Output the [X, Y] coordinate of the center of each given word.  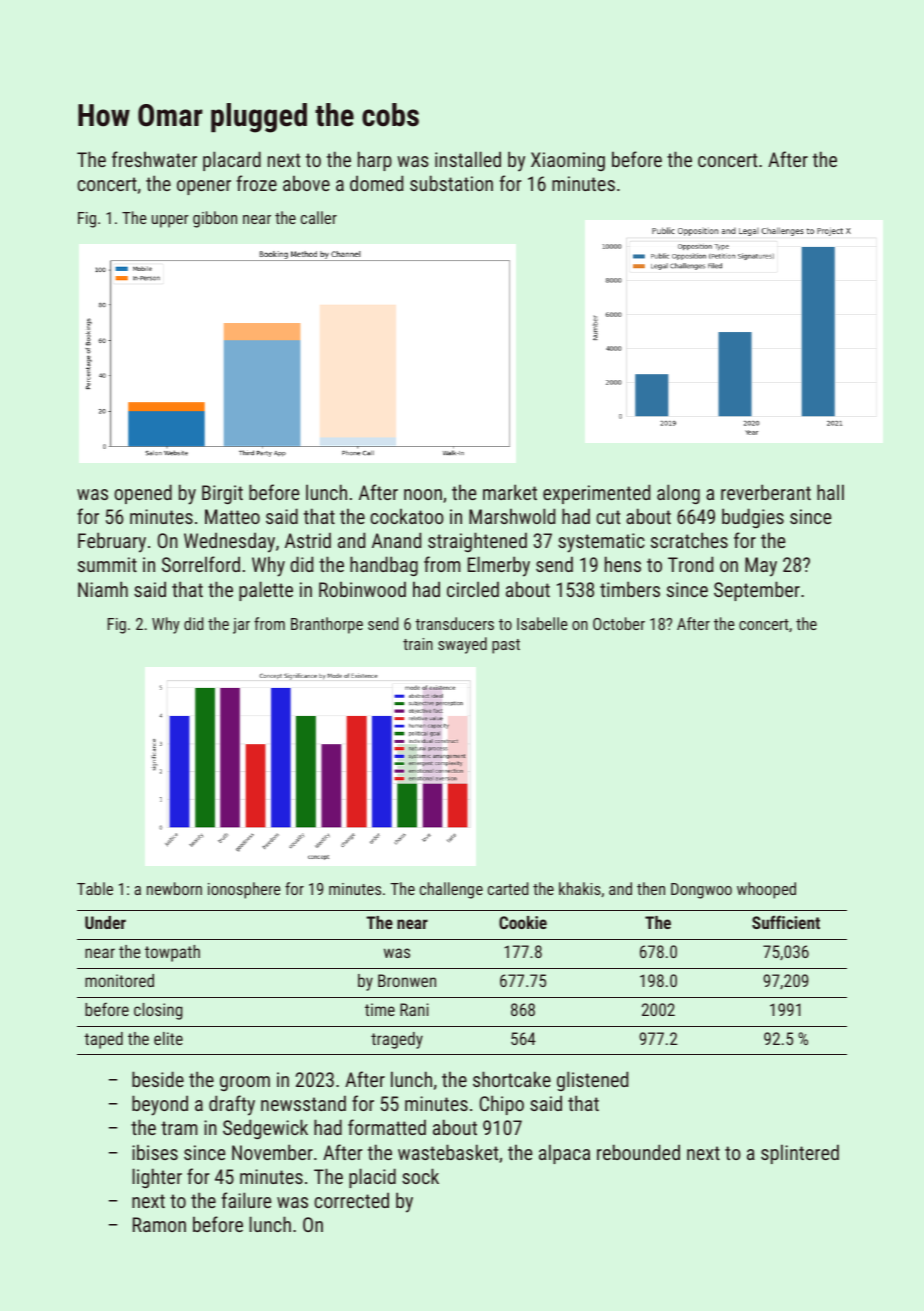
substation [451, 183]
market [510, 492]
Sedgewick [265, 1129]
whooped [766, 890]
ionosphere [244, 890]
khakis [580, 888]
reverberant [766, 492]
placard [232, 161]
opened [143, 494]
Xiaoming [568, 161]
